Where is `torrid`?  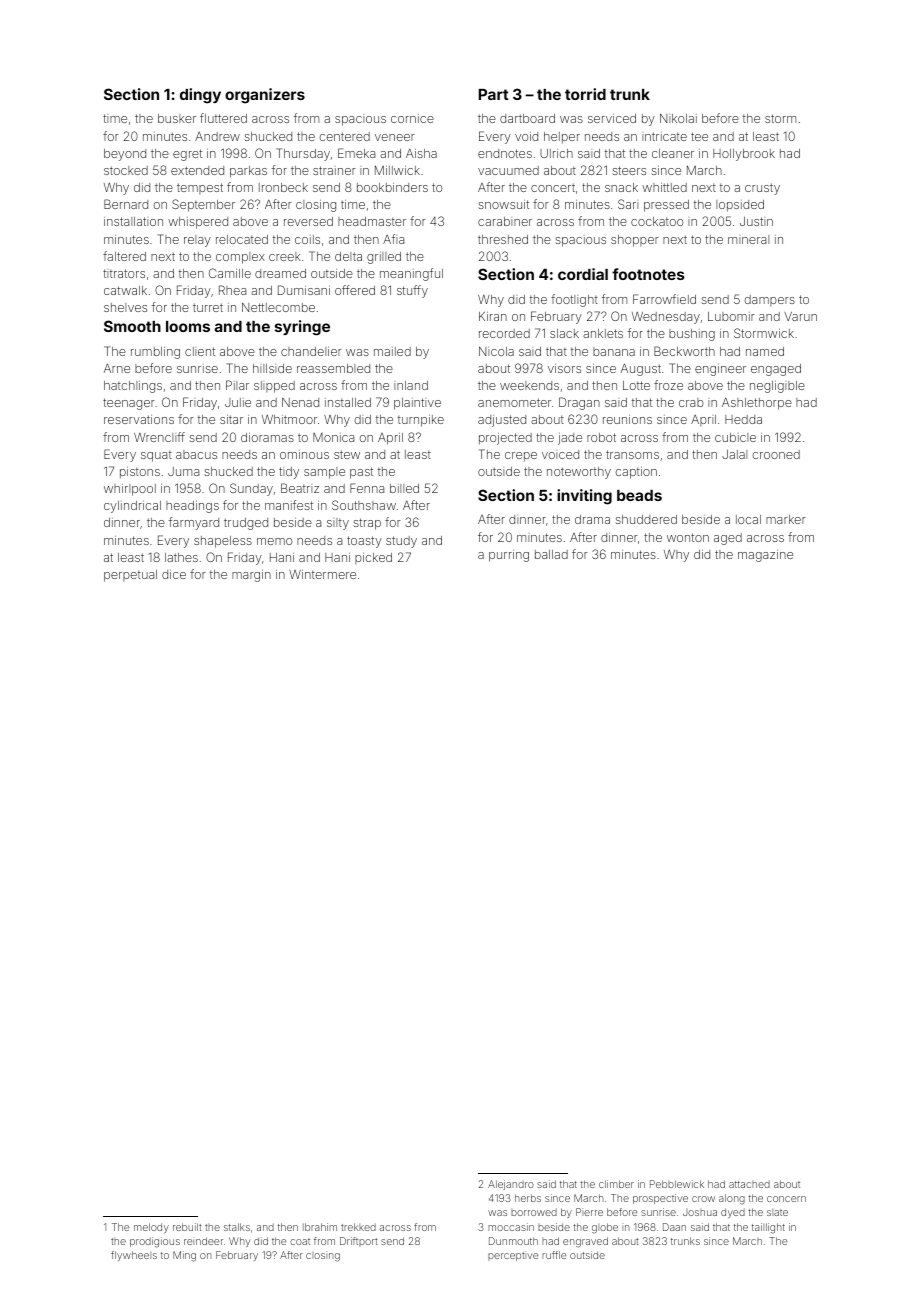 torrid is located at coordinates (585, 94).
